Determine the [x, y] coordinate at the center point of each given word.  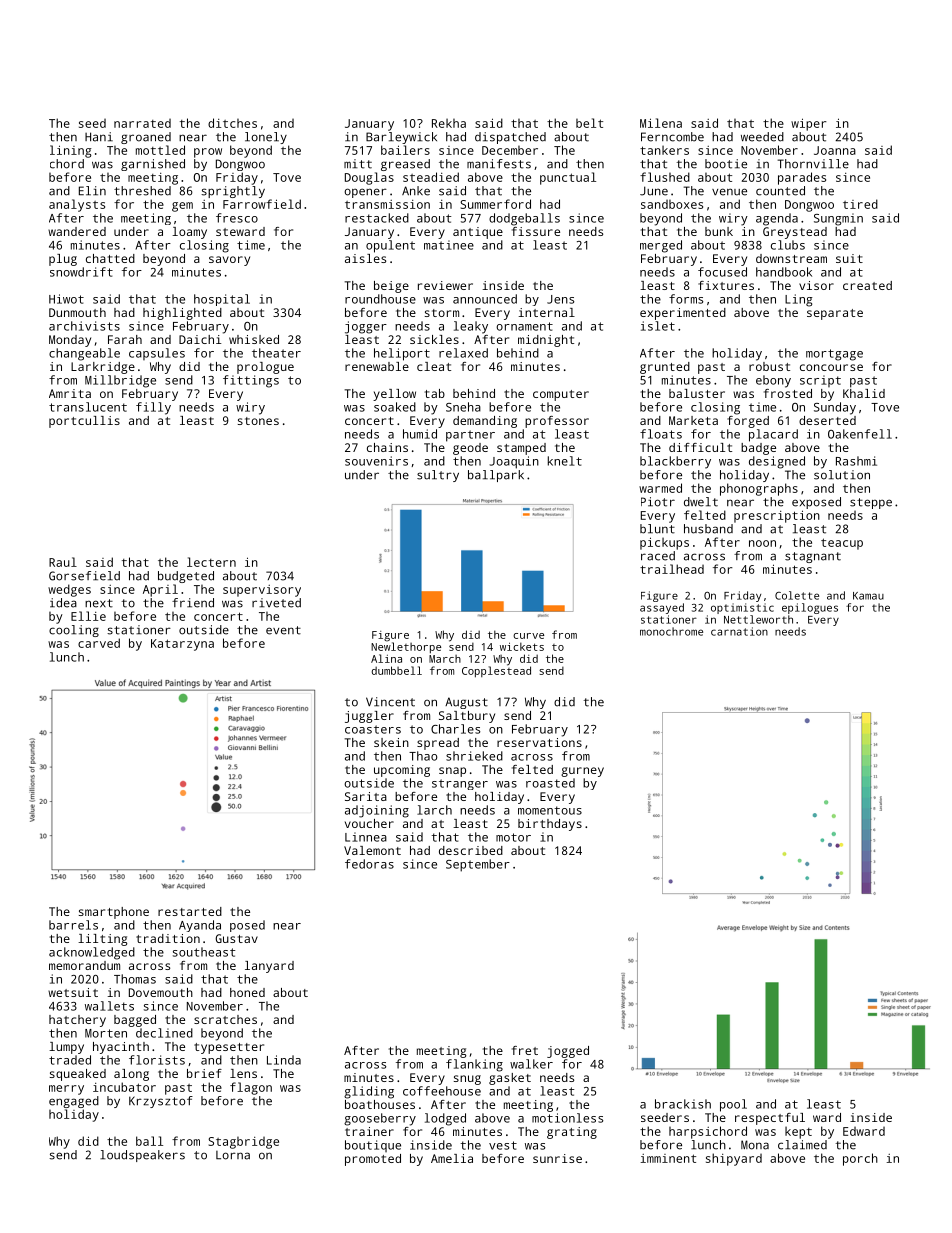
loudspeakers [142, 1156]
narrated [142, 123]
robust [769, 366]
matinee [449, 245]
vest [503, 1145]
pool [733, 1105]
